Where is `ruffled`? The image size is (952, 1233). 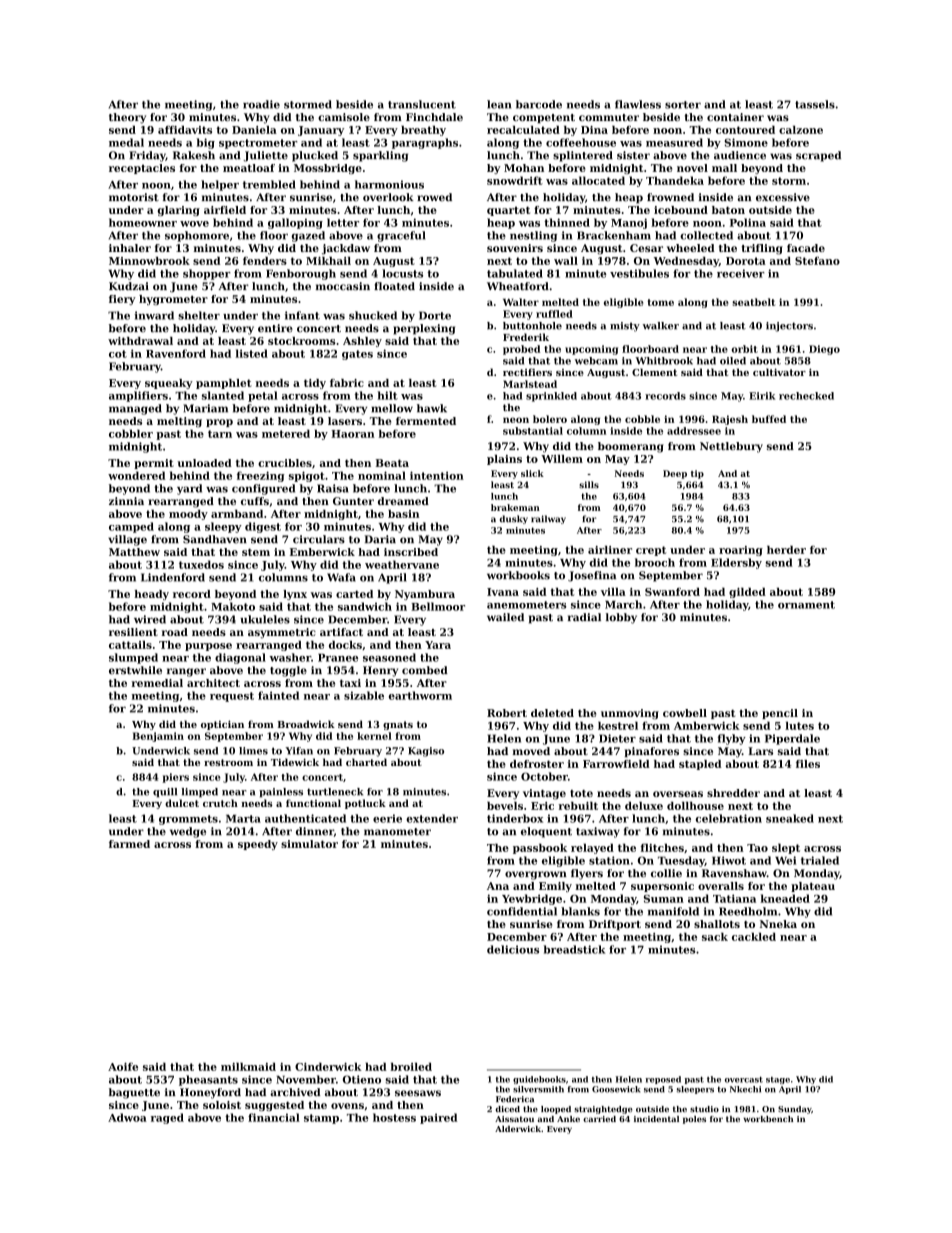 ruffled is located at coordinates (554, 314).
